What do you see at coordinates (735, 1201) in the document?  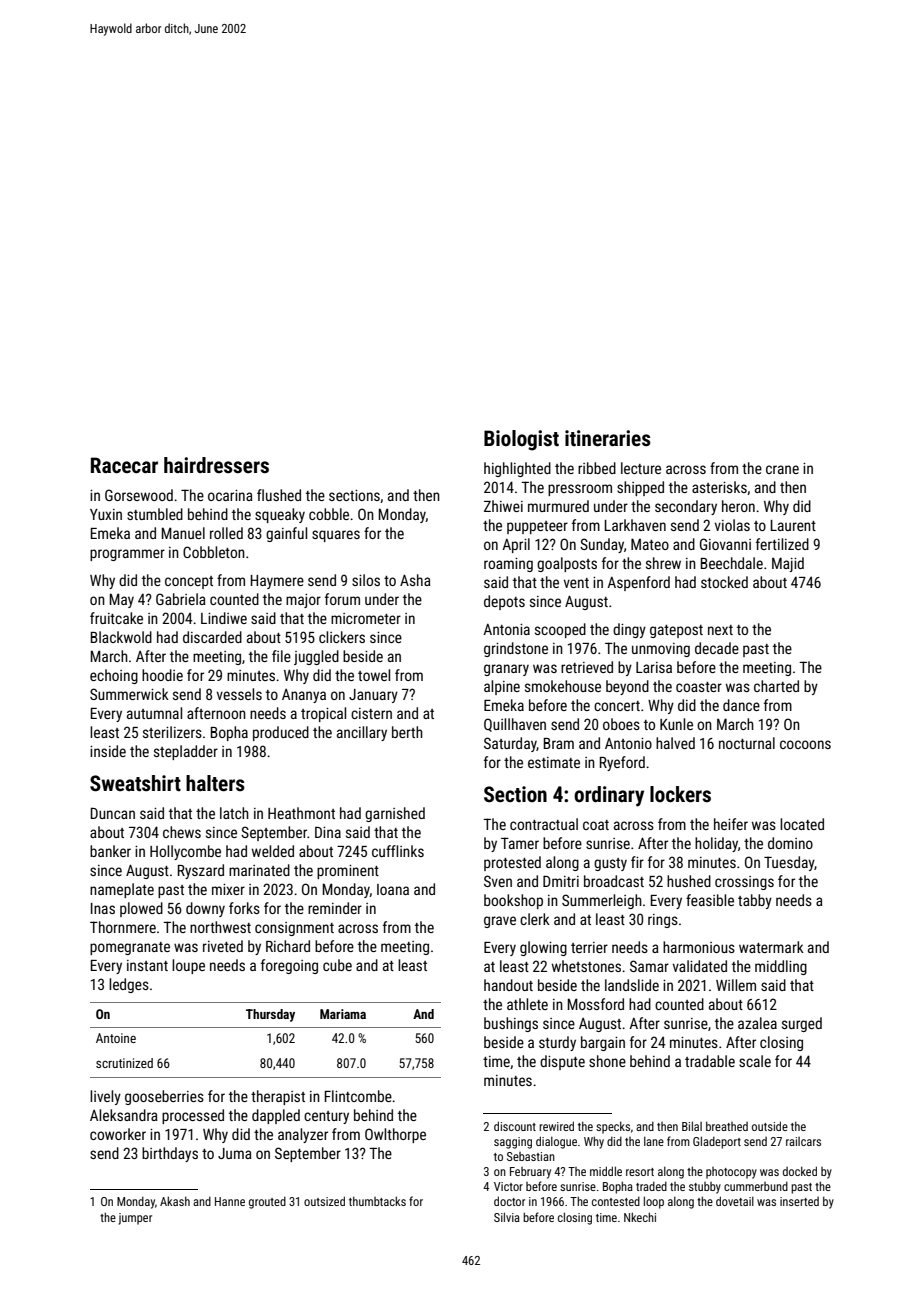 I see `dovetail` at bounding box center [735, 1201].
